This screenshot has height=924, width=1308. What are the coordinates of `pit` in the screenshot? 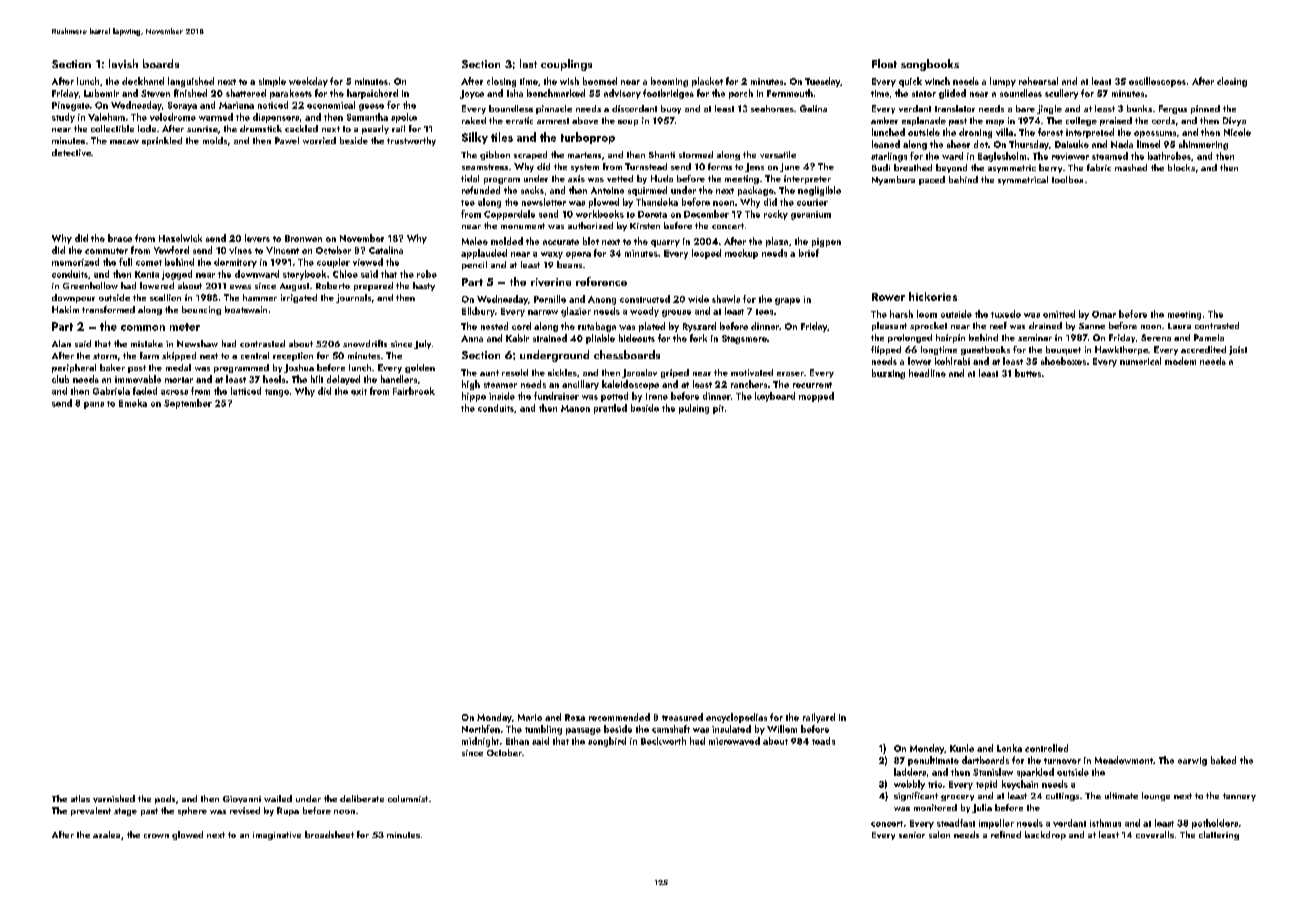 It's located at (718, 409).
